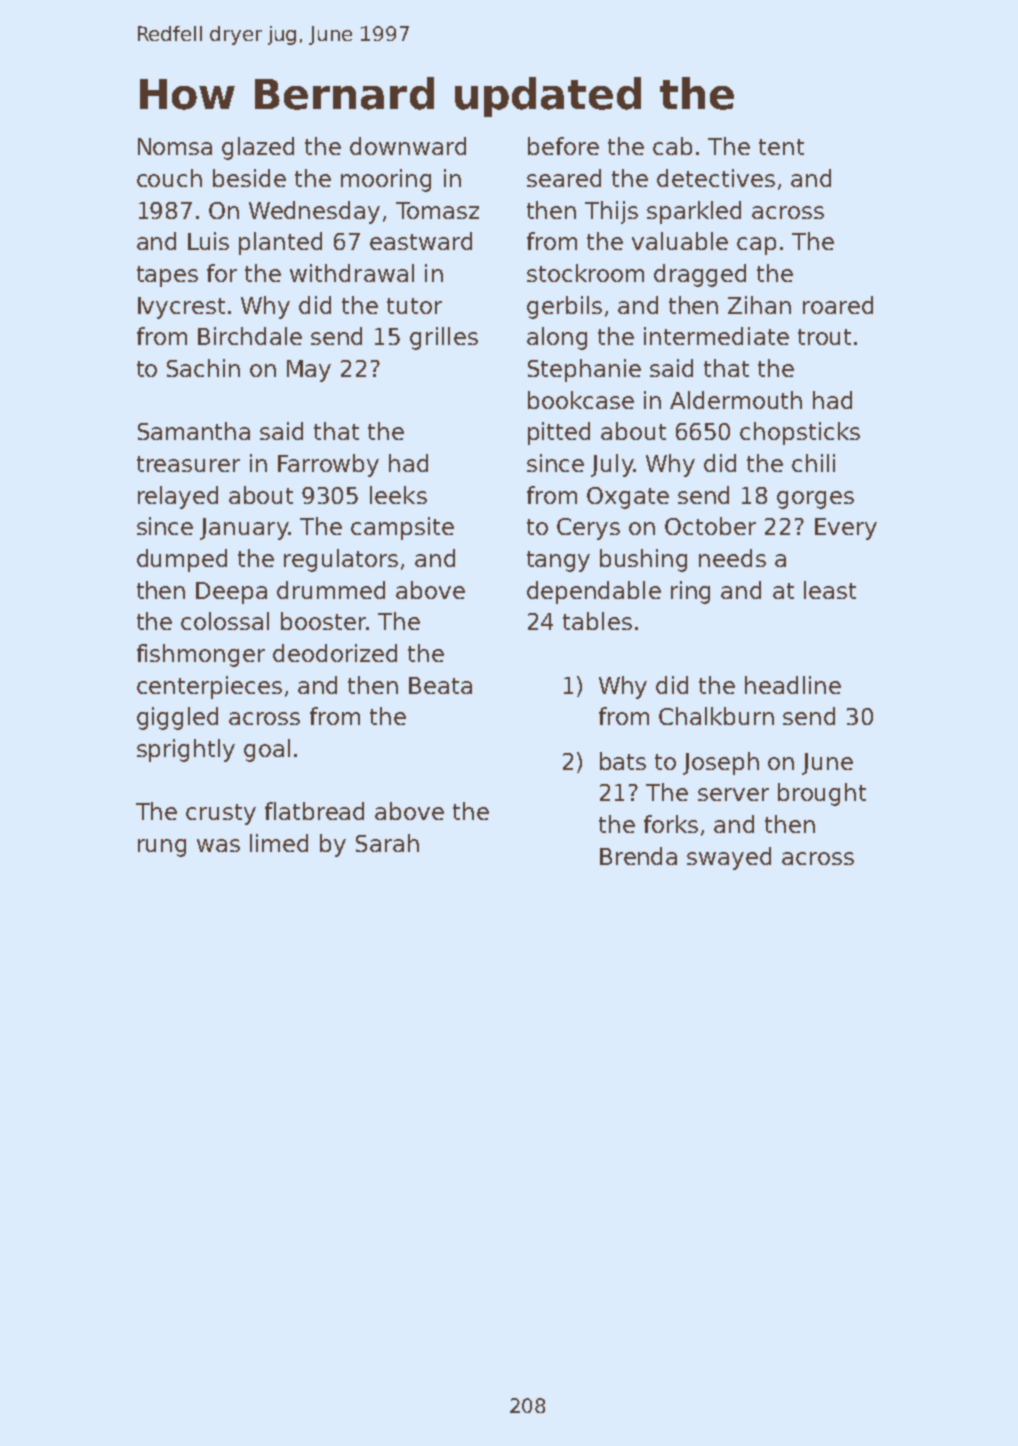 The width and height of the screenshot is (1018, 1446). I want to click on Sachin, so click(203, 368).
